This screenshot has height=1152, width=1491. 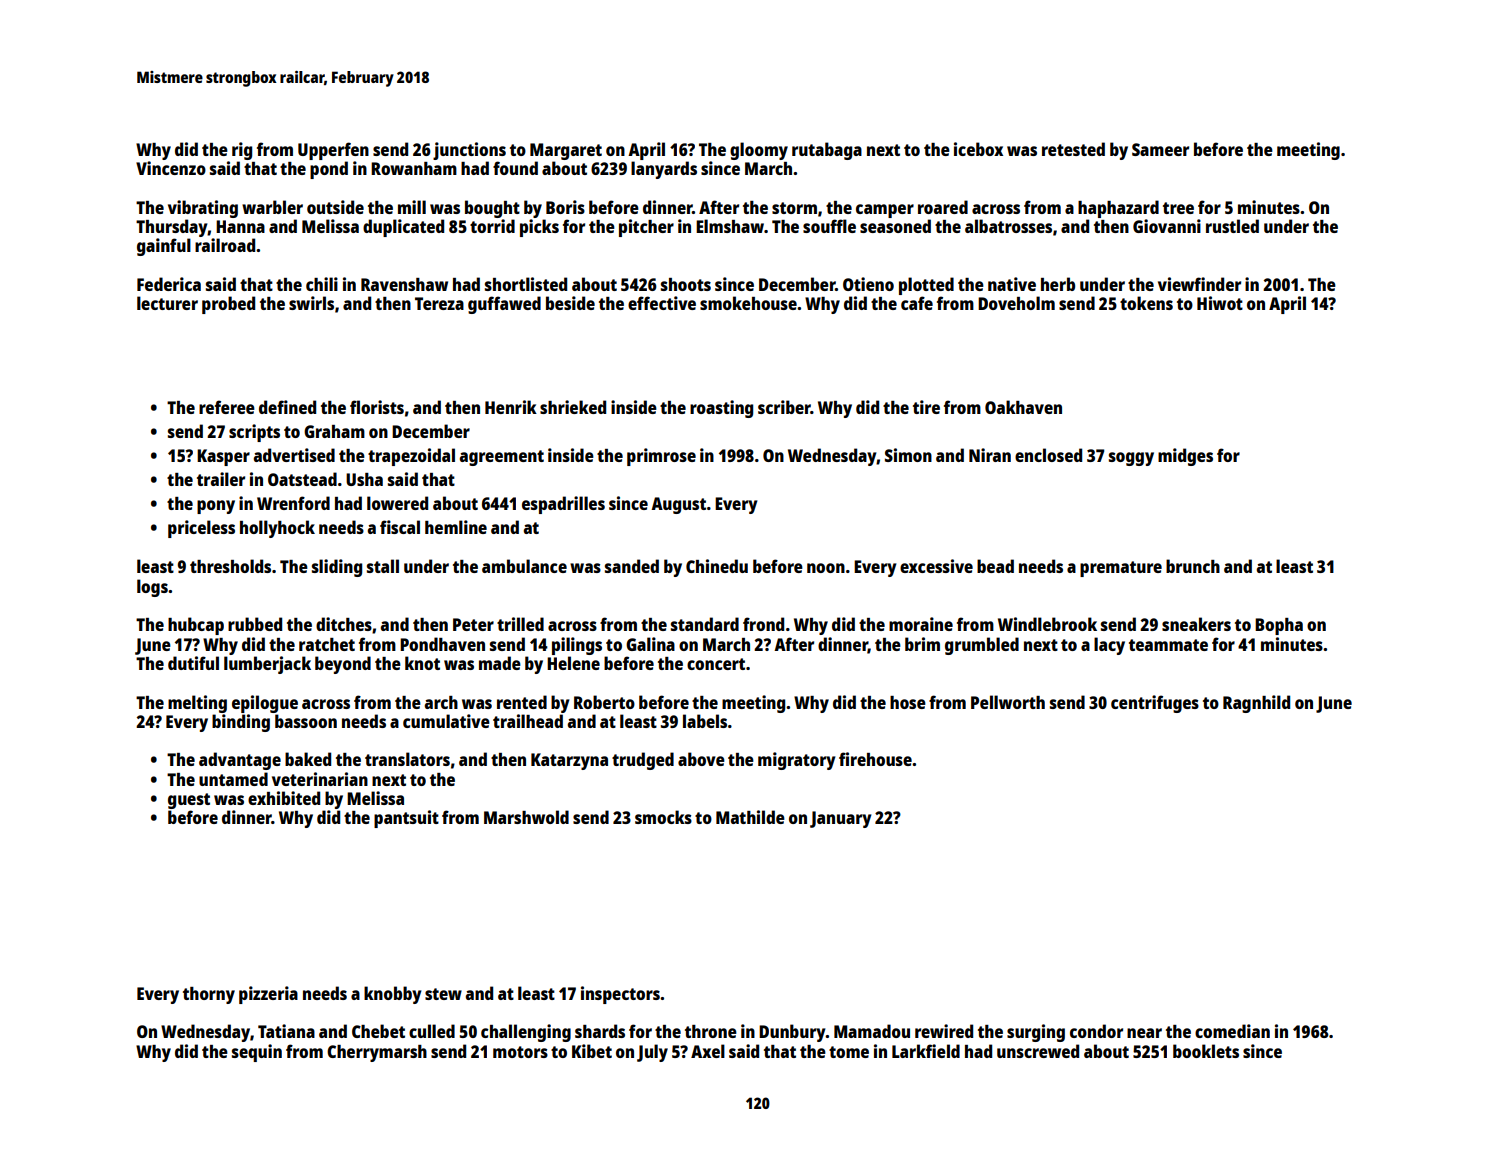 What do you see at coordinates (1220, 303) in the screenshot?
I see `Hiwot` at bounding box center [1220, 303].
